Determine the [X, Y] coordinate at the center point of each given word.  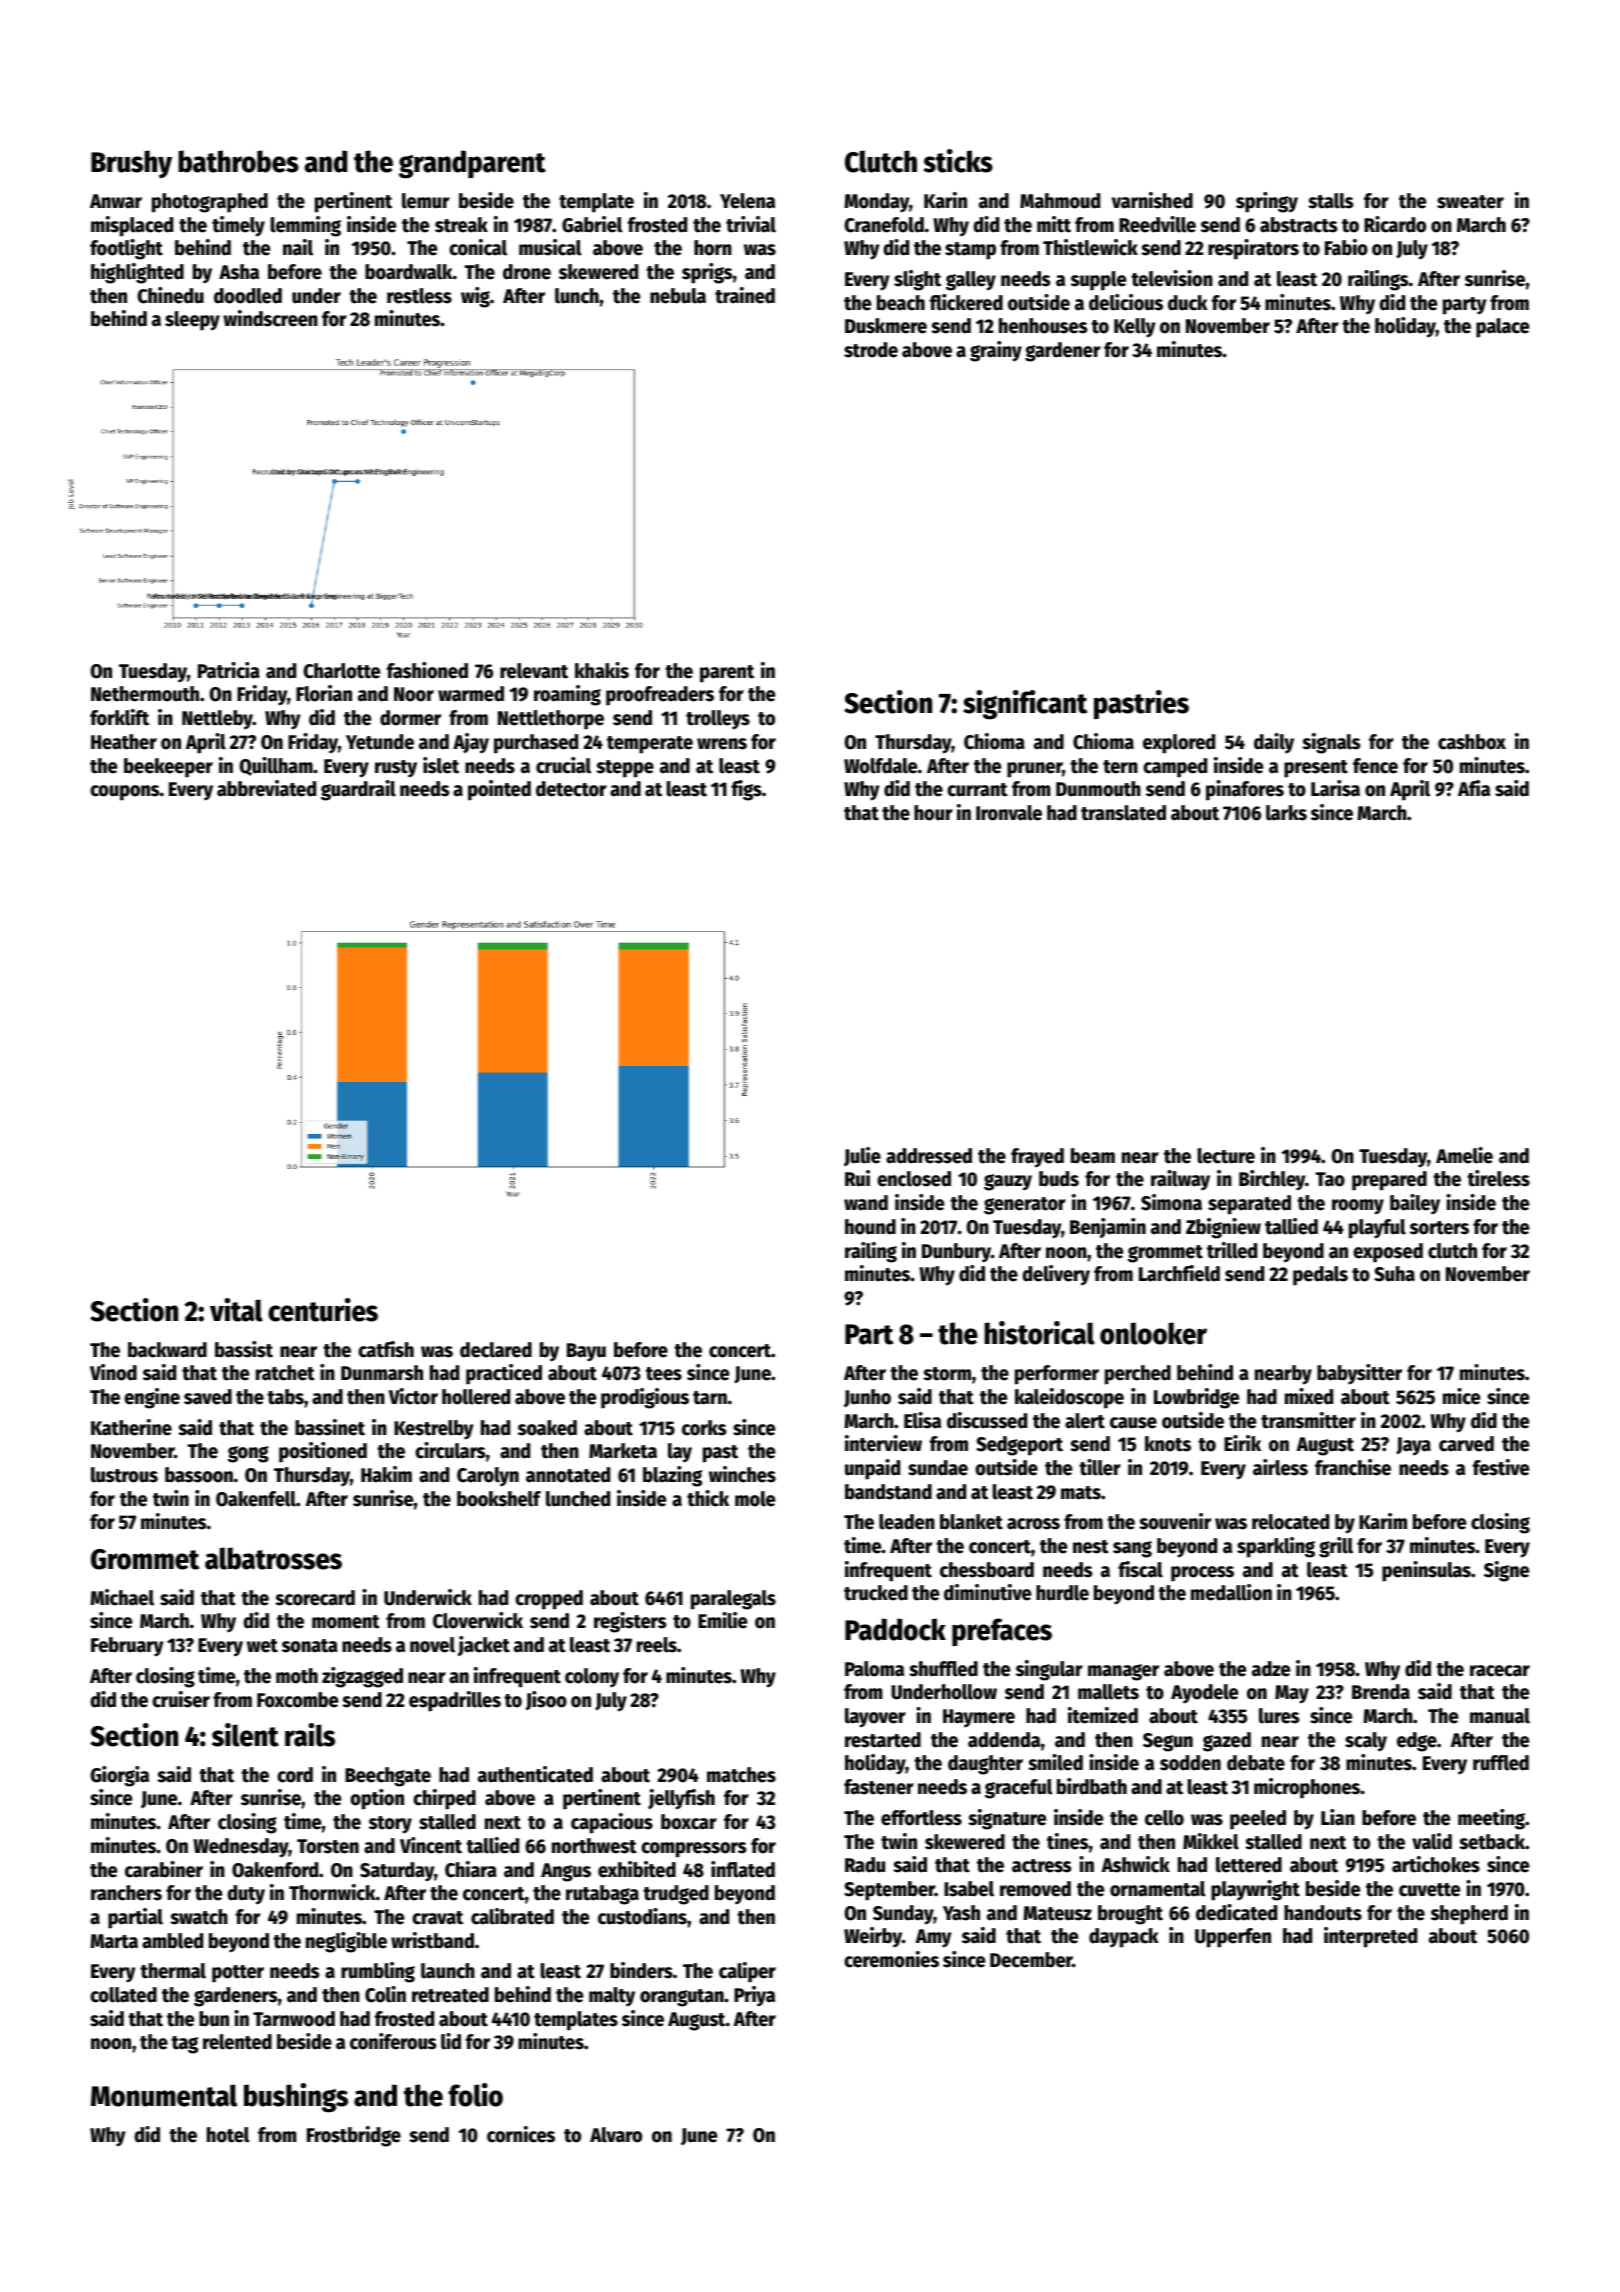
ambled [172, 1941]
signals [1331, 743]
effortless [921, 1818]
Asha [239, 272]
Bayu [586, 1352]
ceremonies [891, 1959]
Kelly [1134, 328]
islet [441, 765]
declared [496, 1350]
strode [871, 350]
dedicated [1236, 1912]
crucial [563, 765]
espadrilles [455, 1701]
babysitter [1359, 1374]
